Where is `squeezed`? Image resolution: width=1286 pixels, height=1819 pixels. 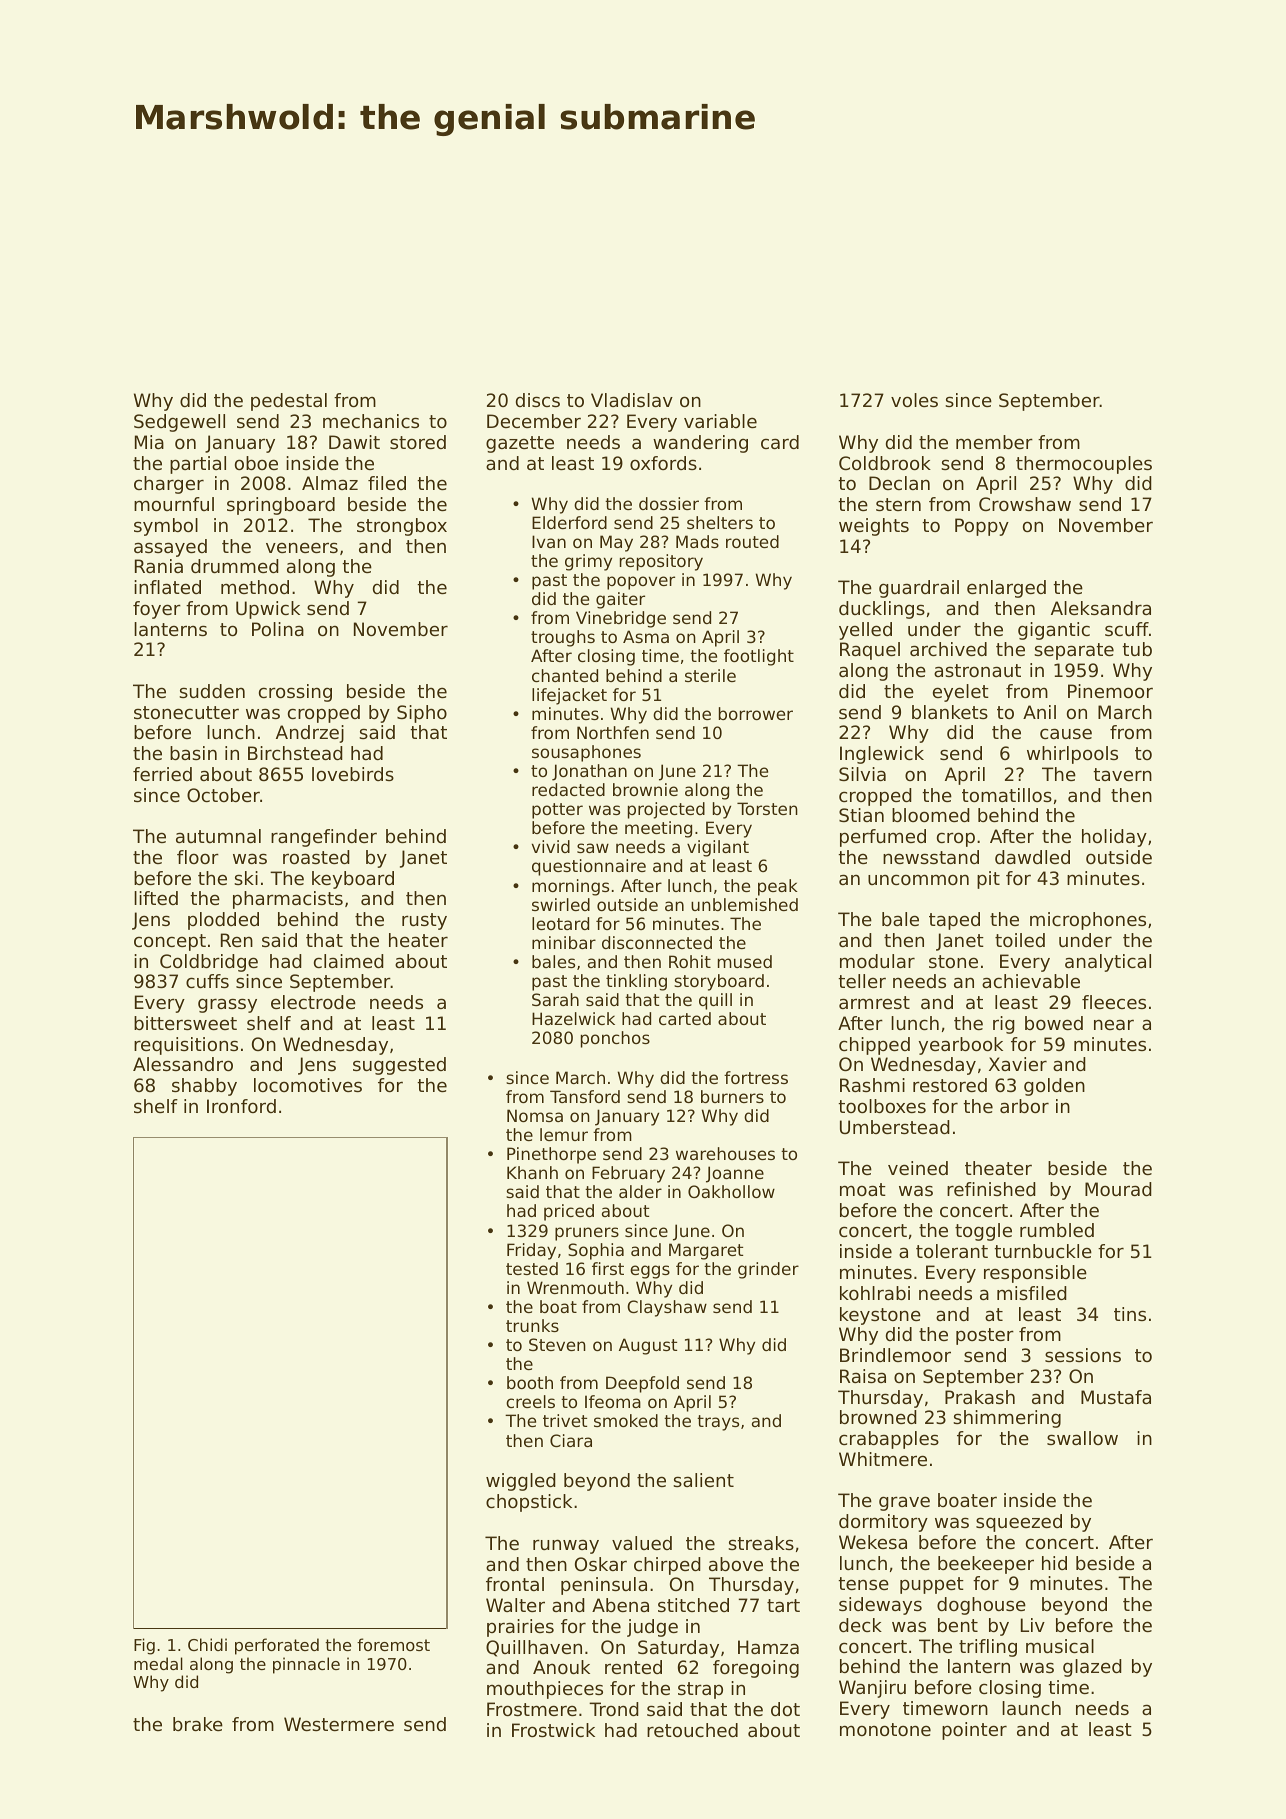
squeezed is located at coordinates (1019, 1523).
